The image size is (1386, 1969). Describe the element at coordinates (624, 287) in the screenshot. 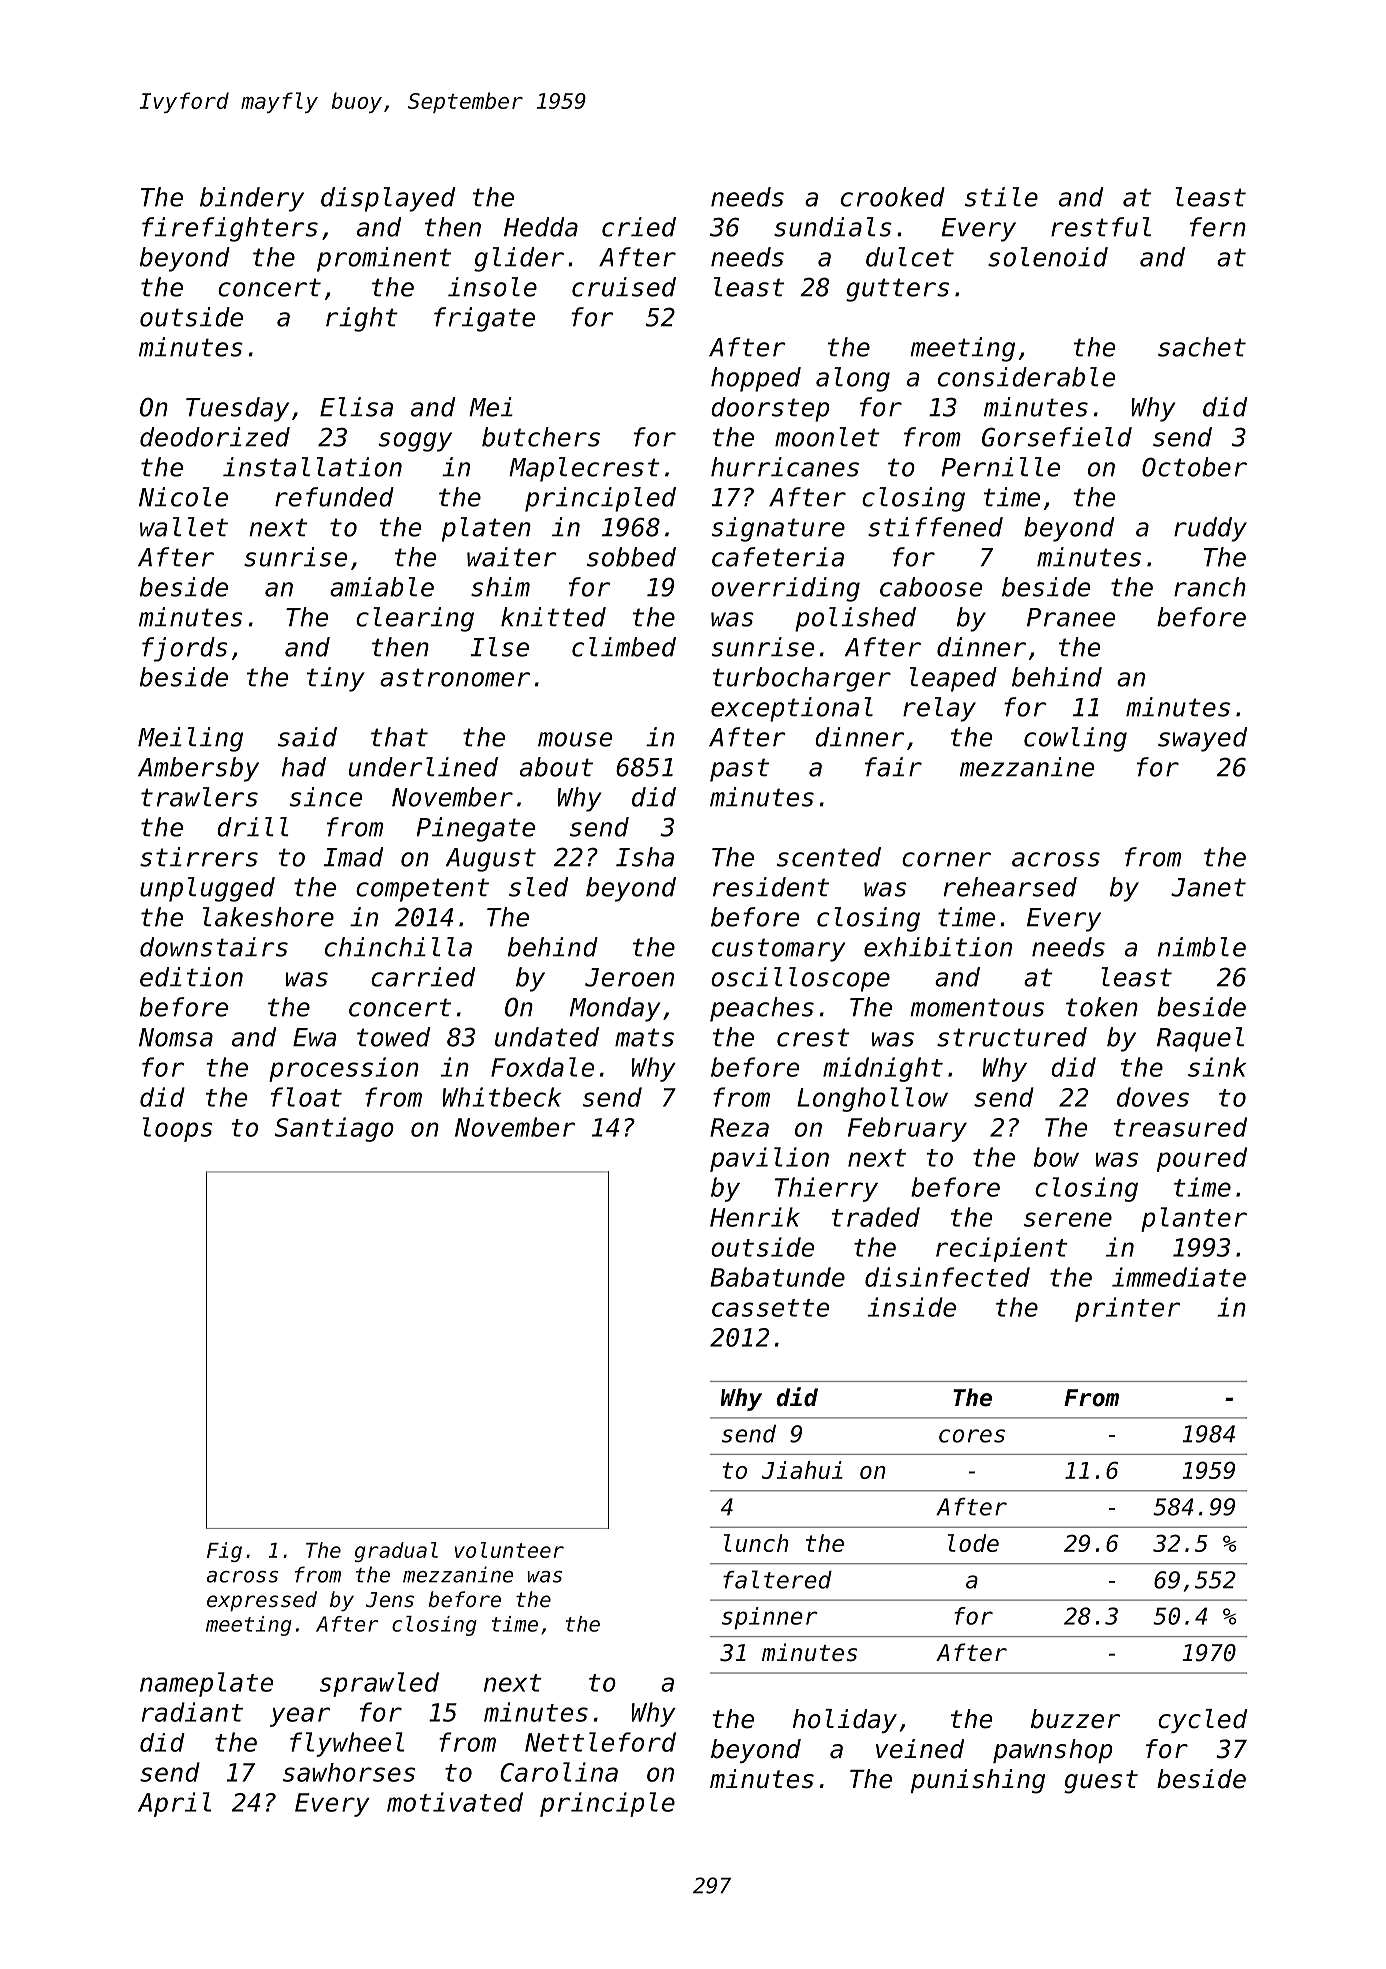

I see `cruised` at that location.
